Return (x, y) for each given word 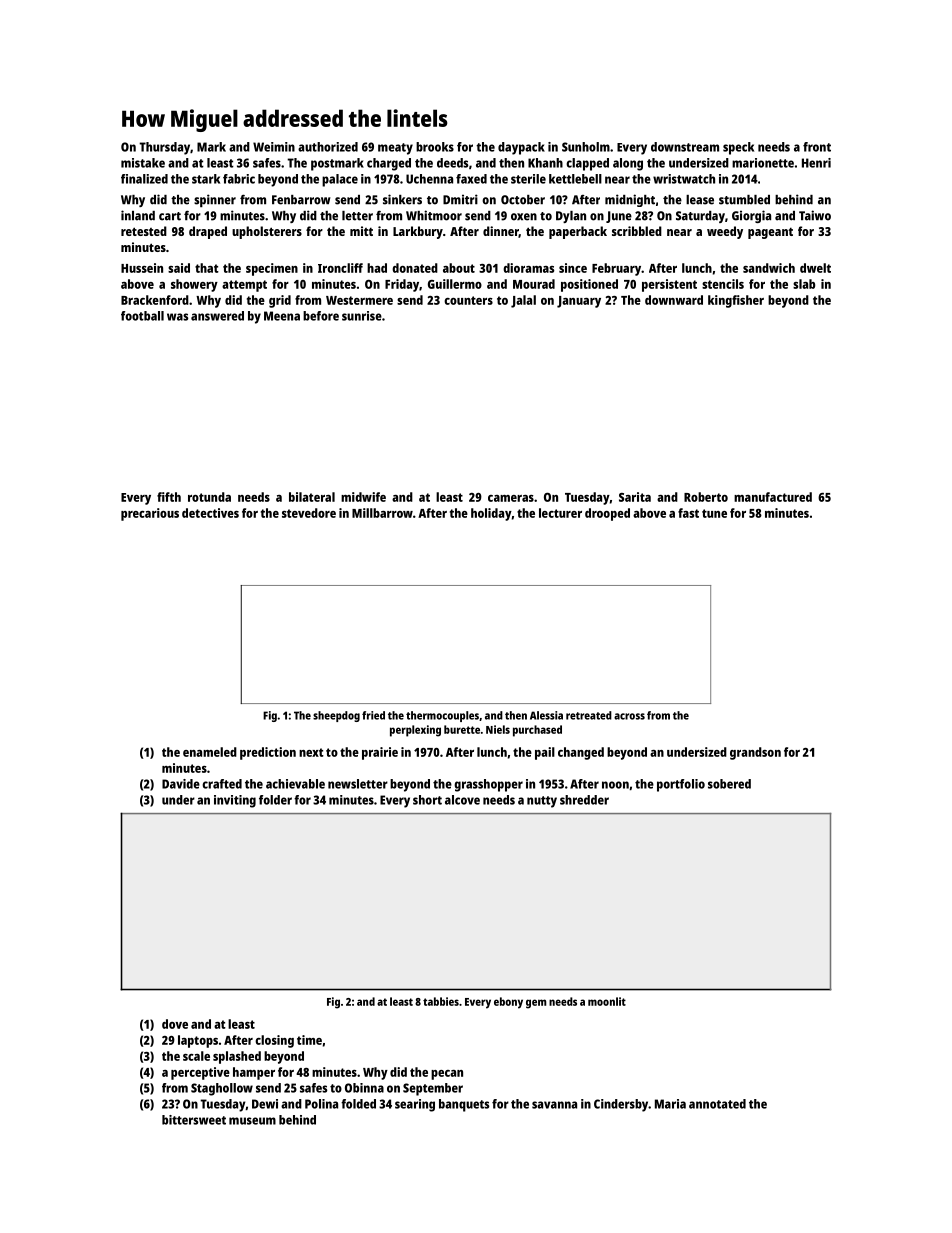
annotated (717, 1104)
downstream (685, 147)
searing (415, 1105)
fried (373, 715)
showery (194, 285)
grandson (755, 753)
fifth (169, 497)
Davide (181, 784)
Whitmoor (434, 215)
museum (252, 1121)
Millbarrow (382, 513)
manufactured (773, 497)
